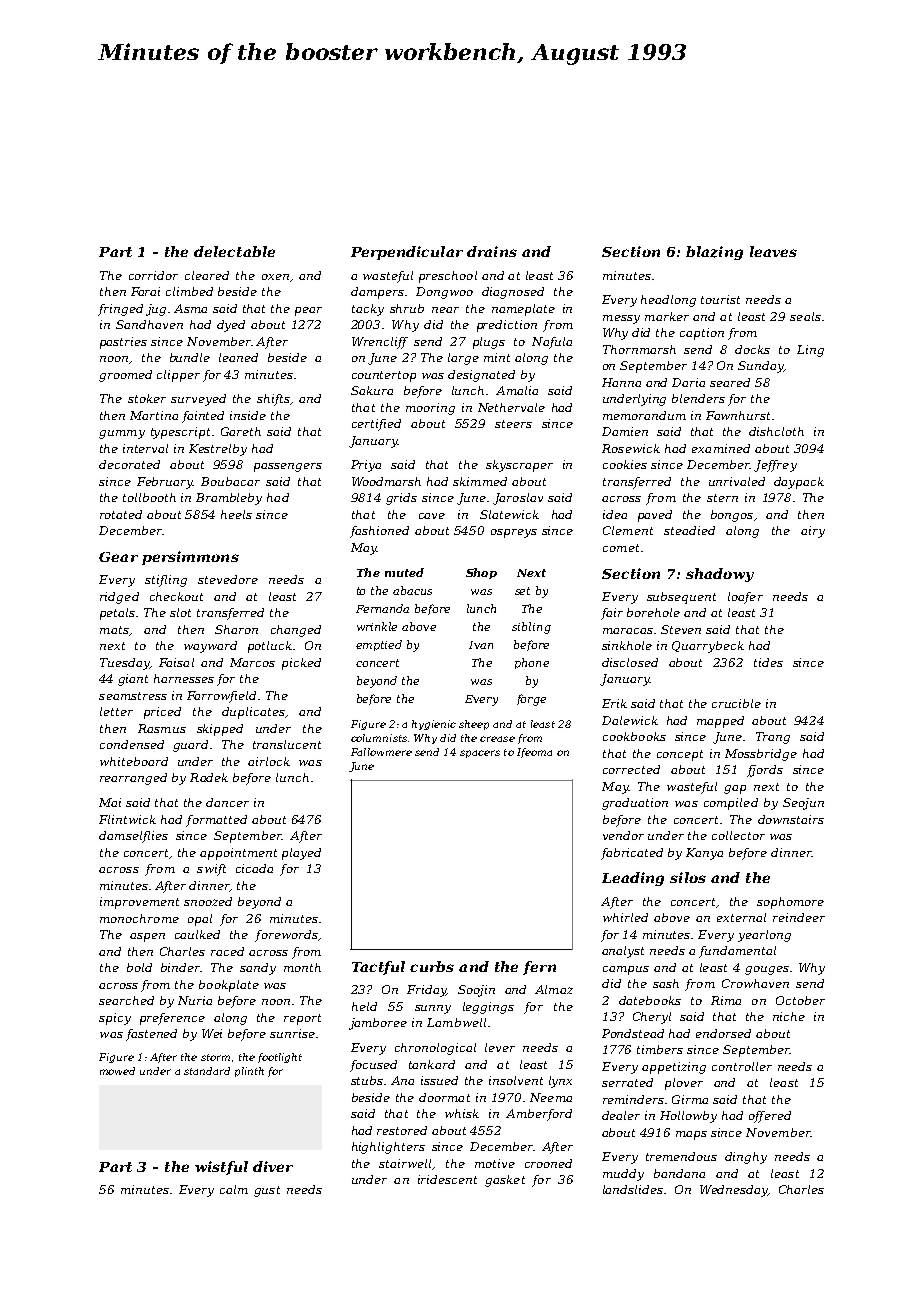 This document has width=924, height=1308. Describe the element at coordinates (190, 357) in the document. I see `bundle` at that location.
